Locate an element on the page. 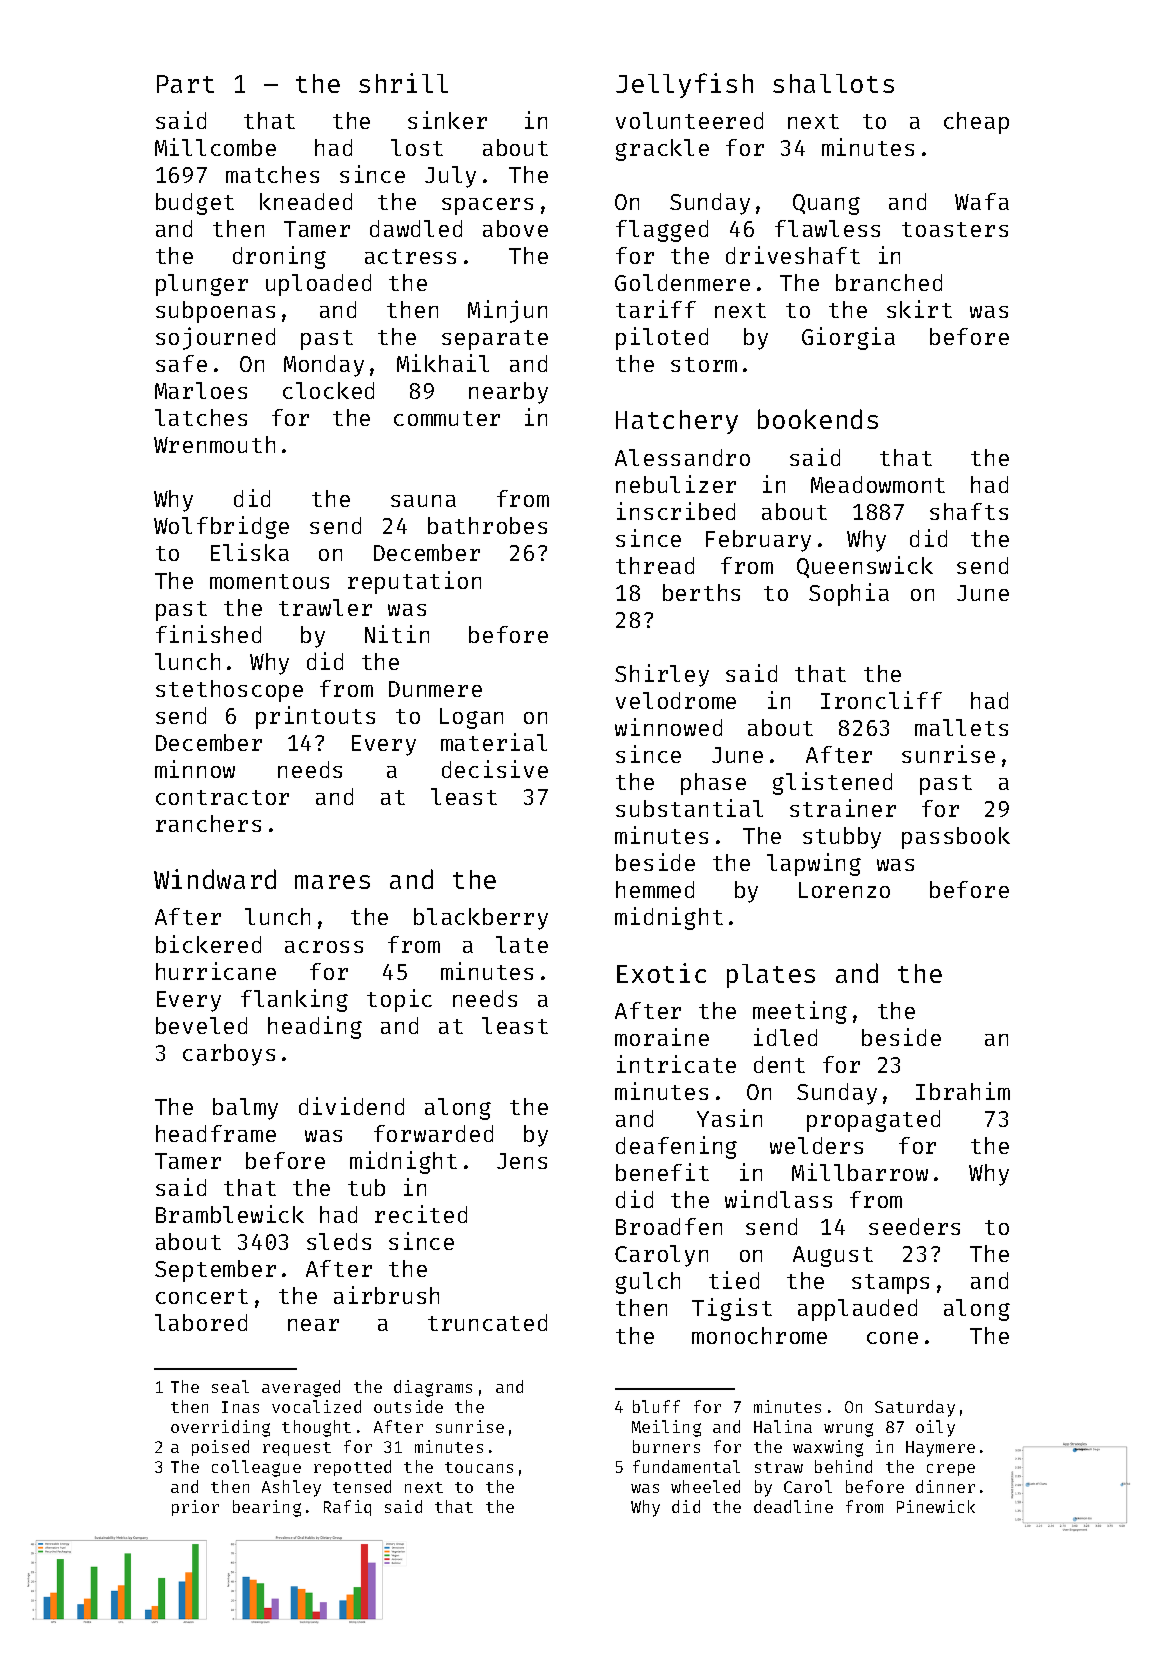  Ashley is located at coordinates (291, 1488).
